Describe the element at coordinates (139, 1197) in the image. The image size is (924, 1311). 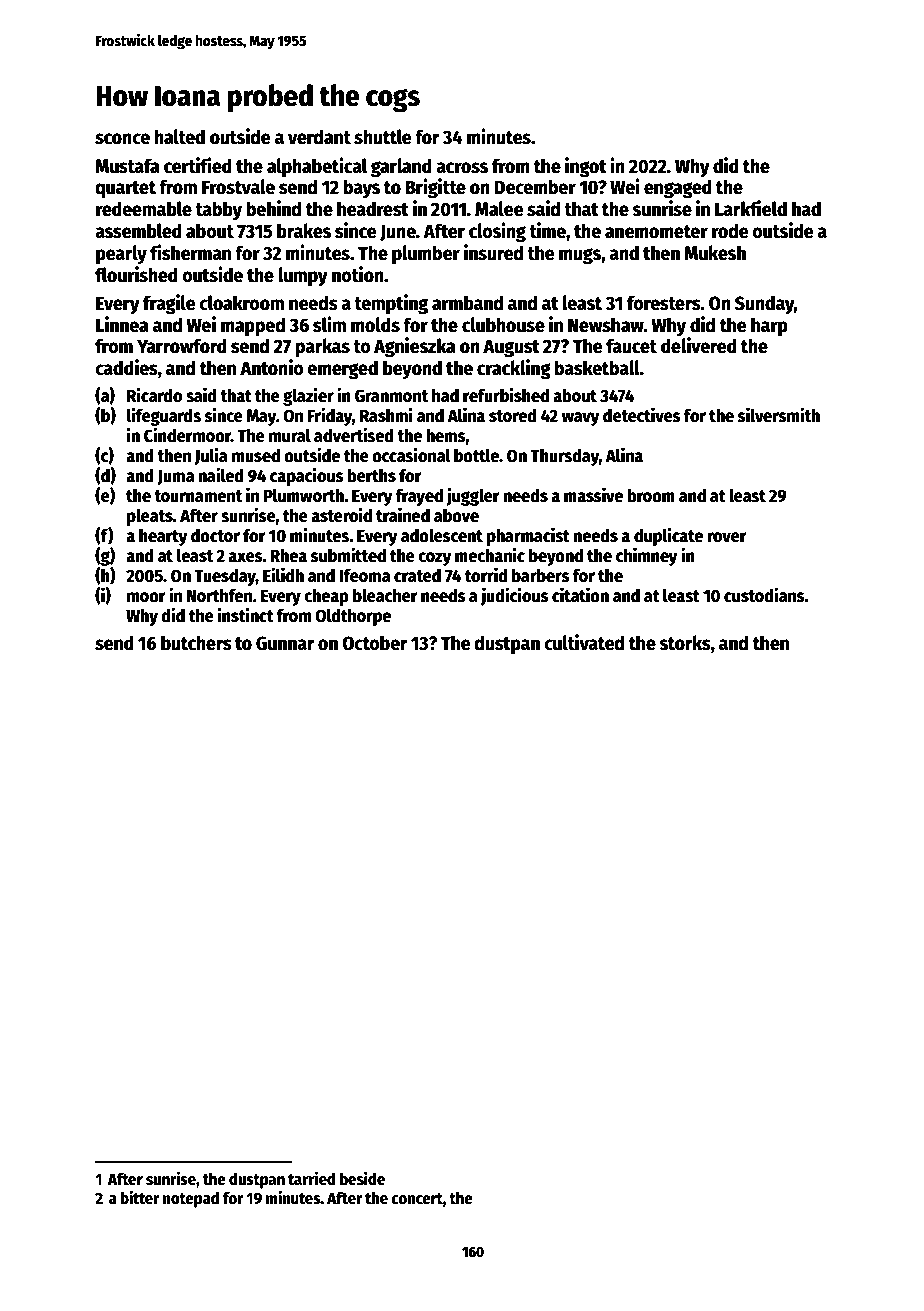
I see `bitter` at that location.
